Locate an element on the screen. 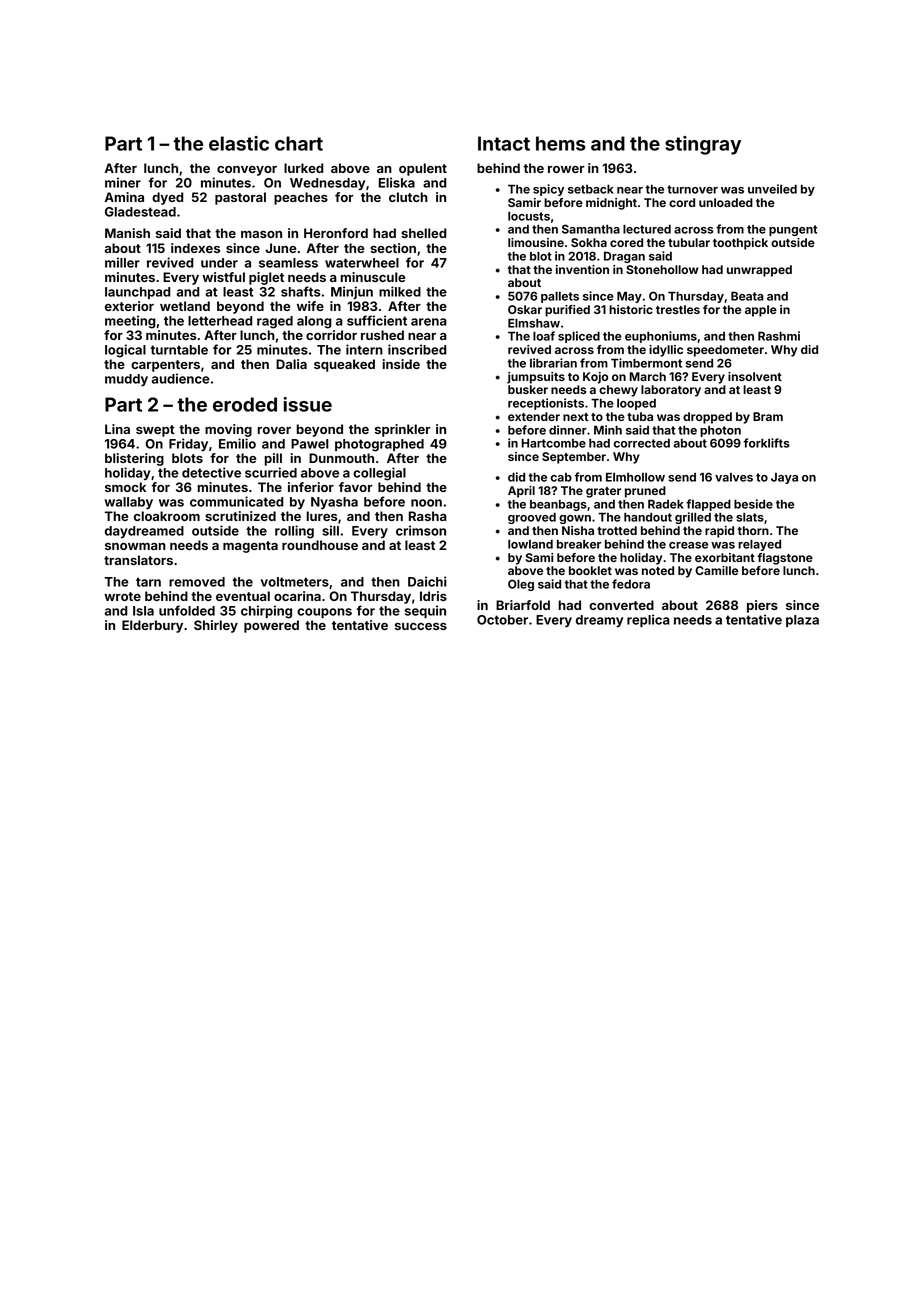 This screenshot has width=924, height=1314. Manish is located at coordinates (127, 233).
